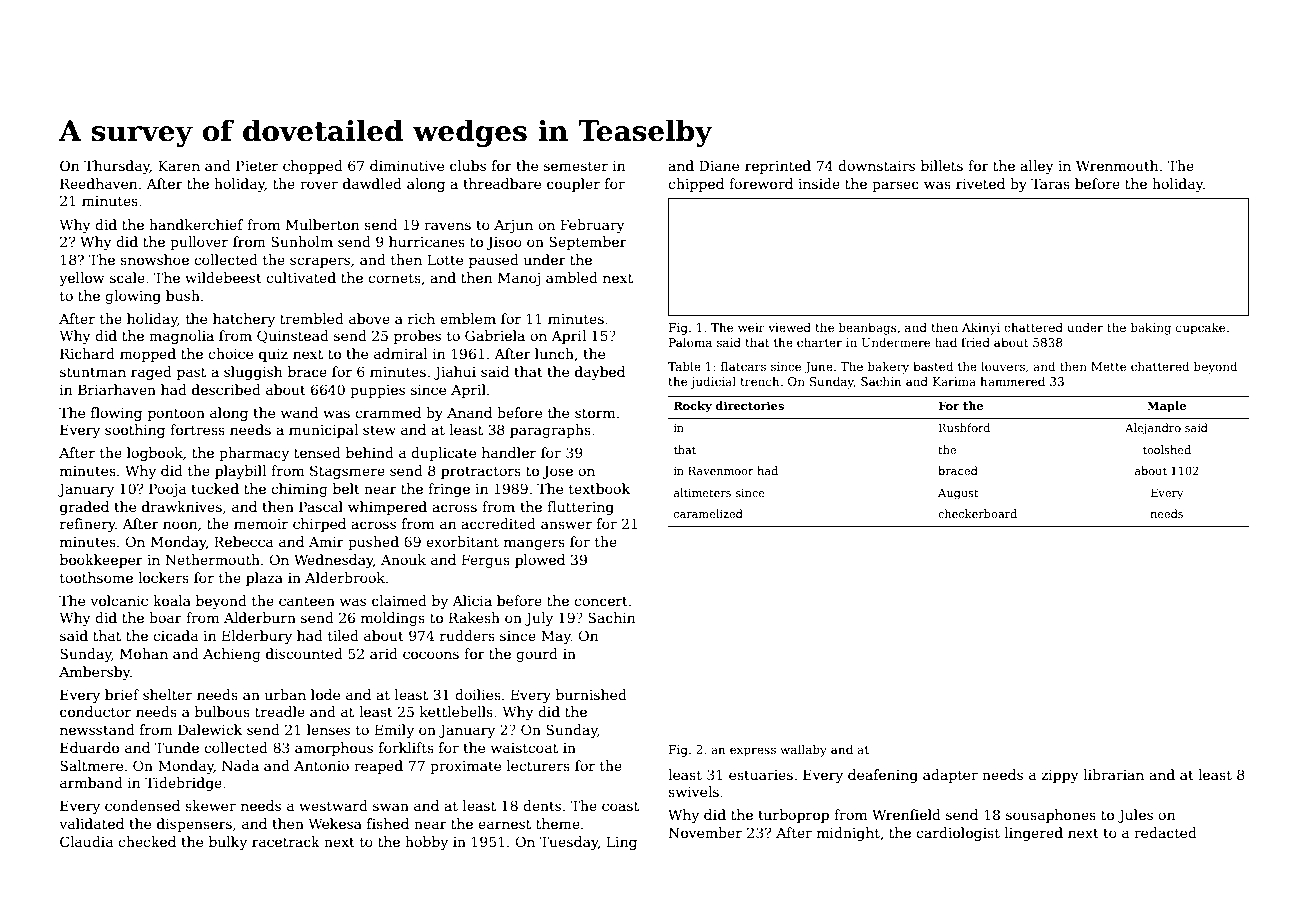 The width and height of the screenshot is (1308, 924). What do you see at coordinates (519, 279) in the screenshot?
I see `Manoj` at bounding box center [519, 279].
